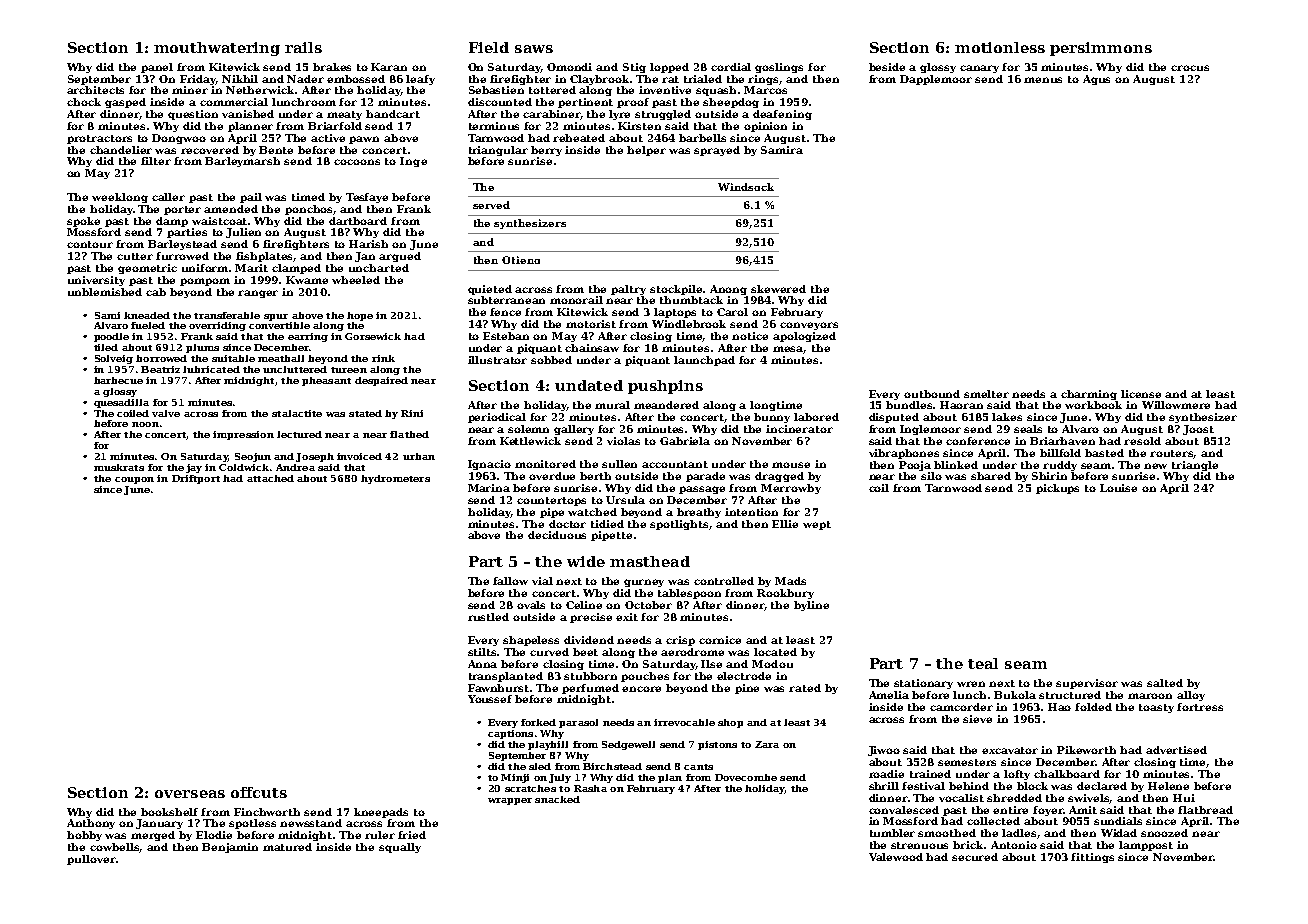 The image size is (1308, 924). I want to click on crocus, so click(1190, 68).
